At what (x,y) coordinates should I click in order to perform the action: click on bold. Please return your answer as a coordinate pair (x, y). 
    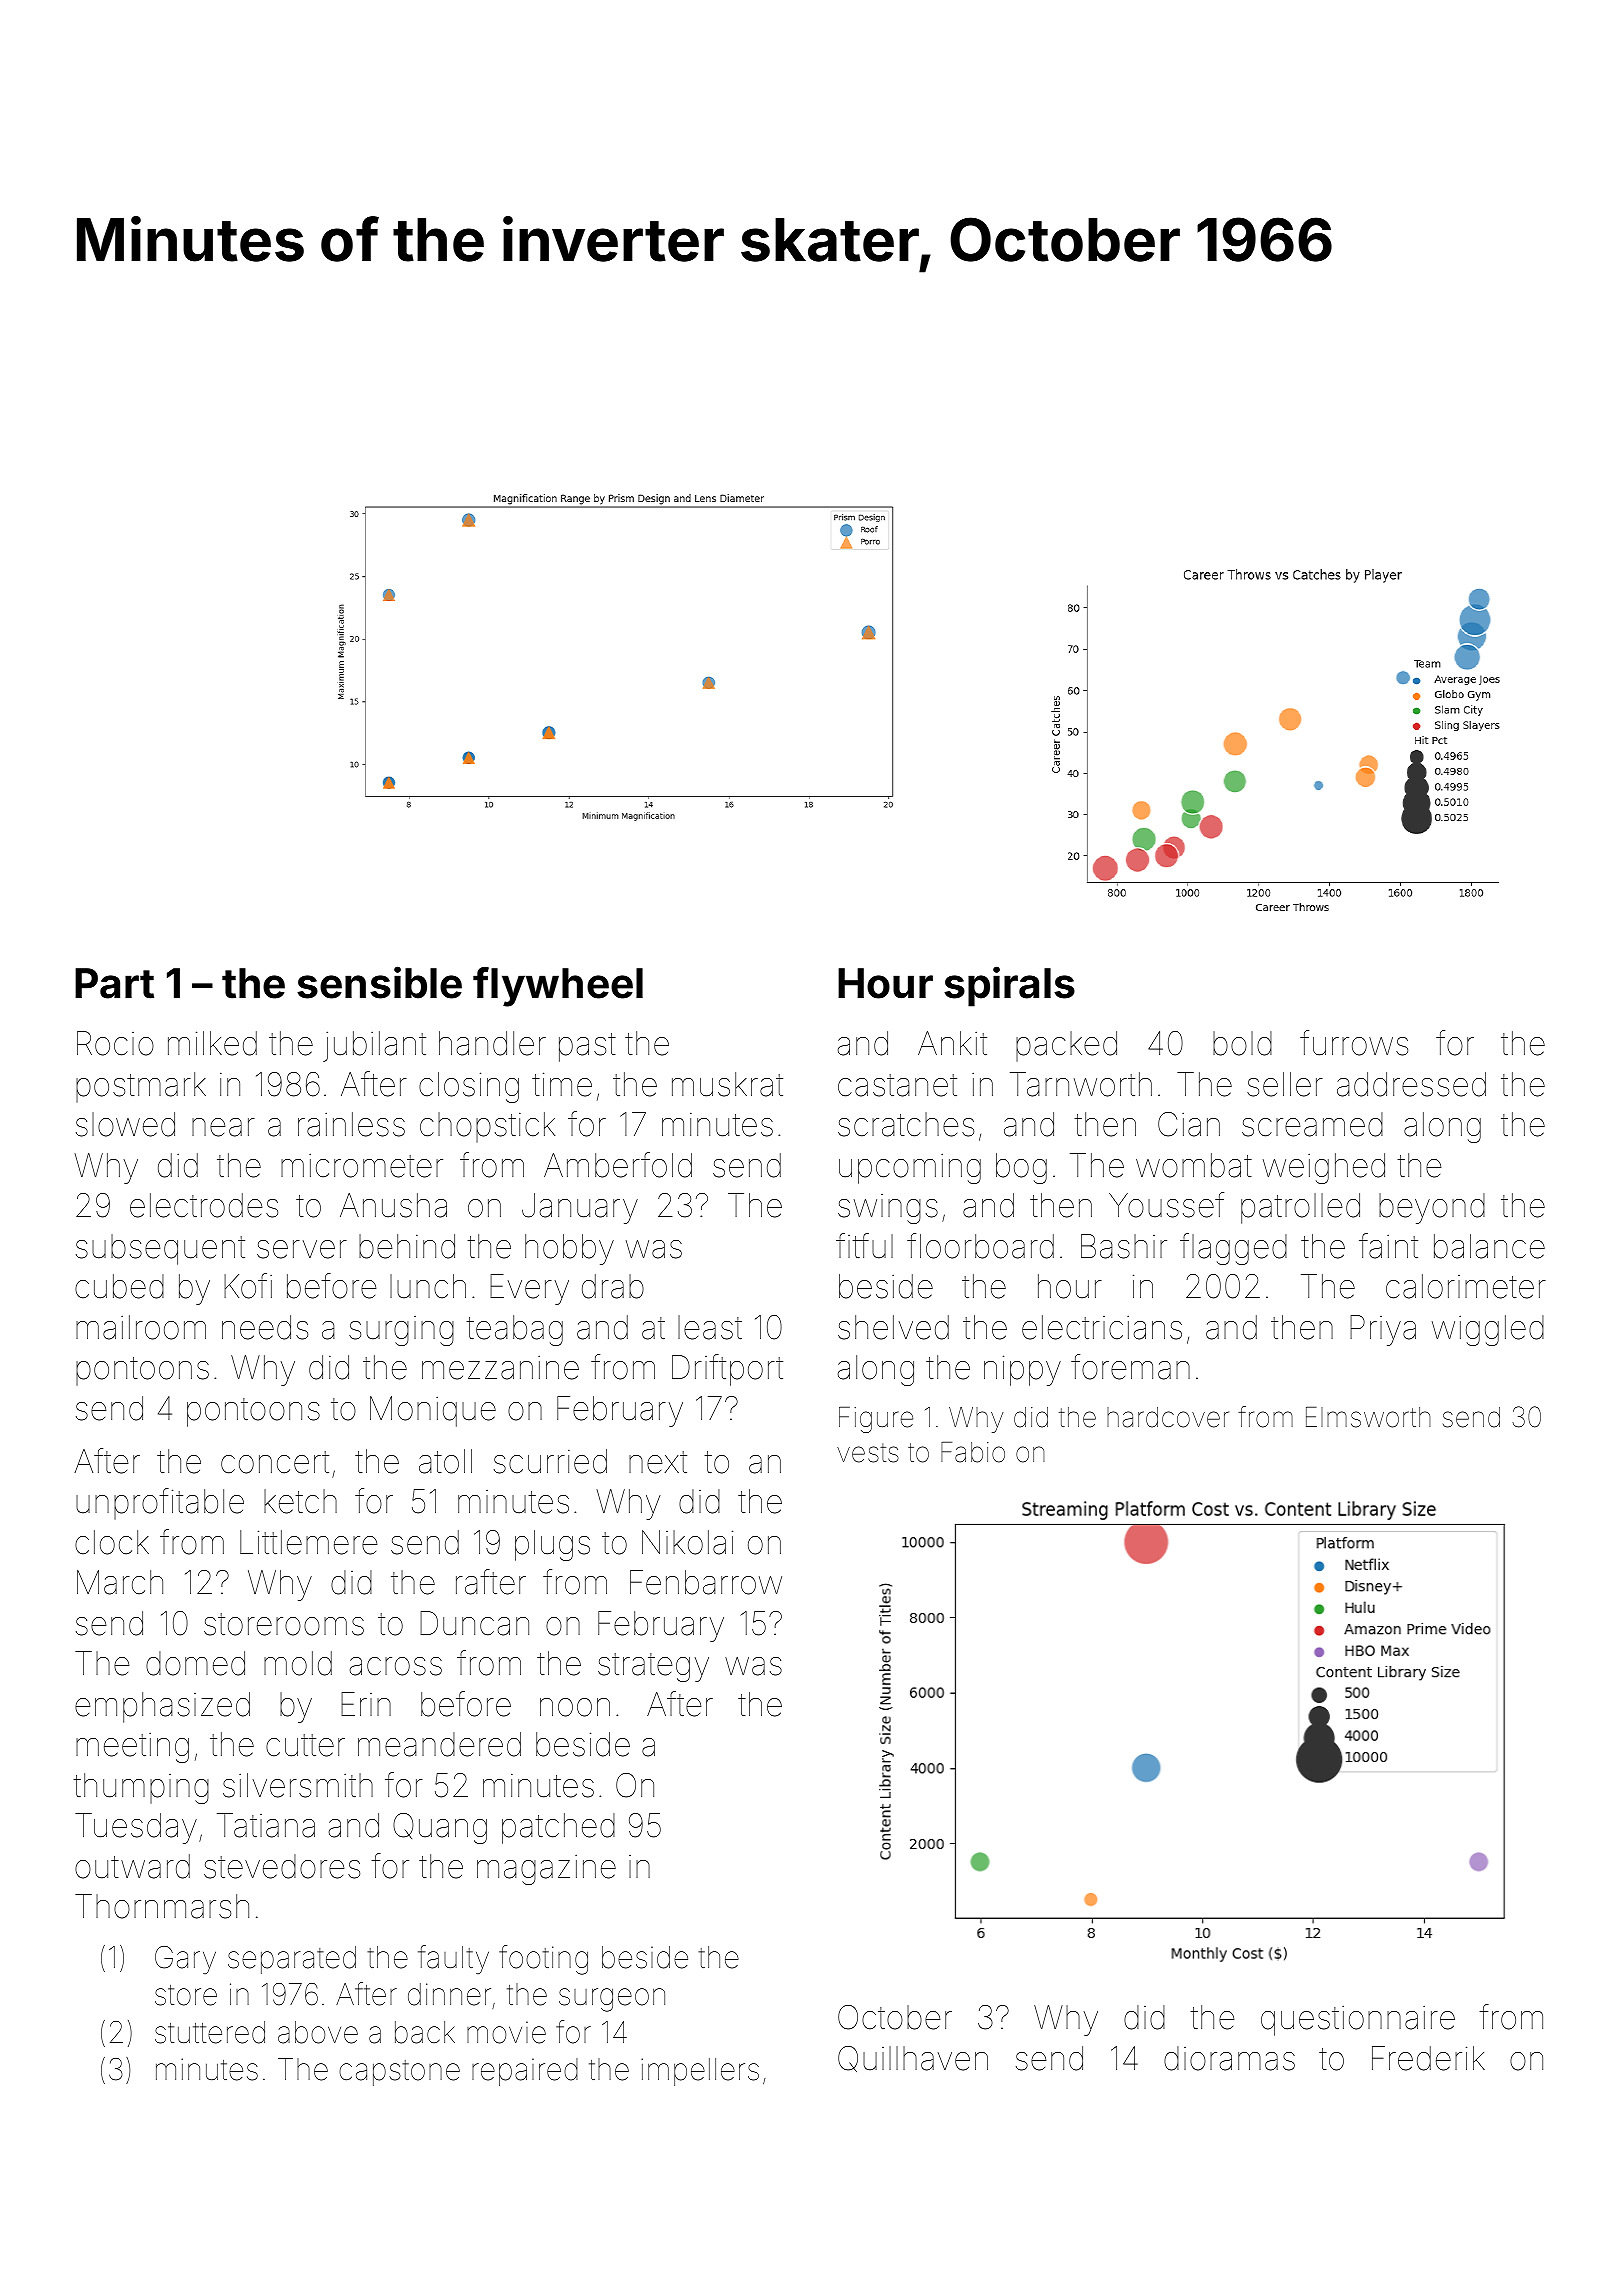
    Looking at the image, I should click on (1242, 1043).
